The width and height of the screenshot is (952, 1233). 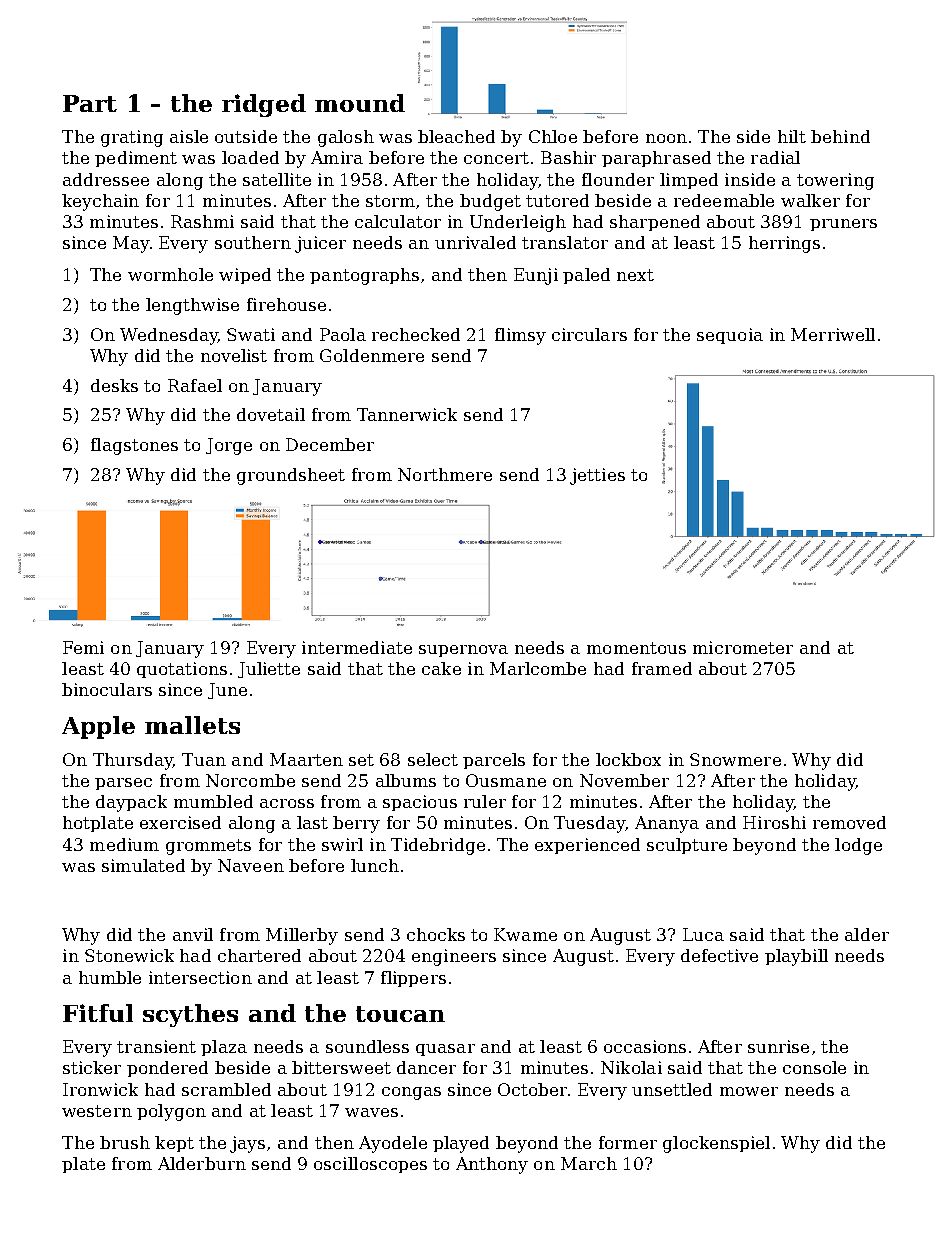 I want to click on Swati, so click(x=251, y=334).
